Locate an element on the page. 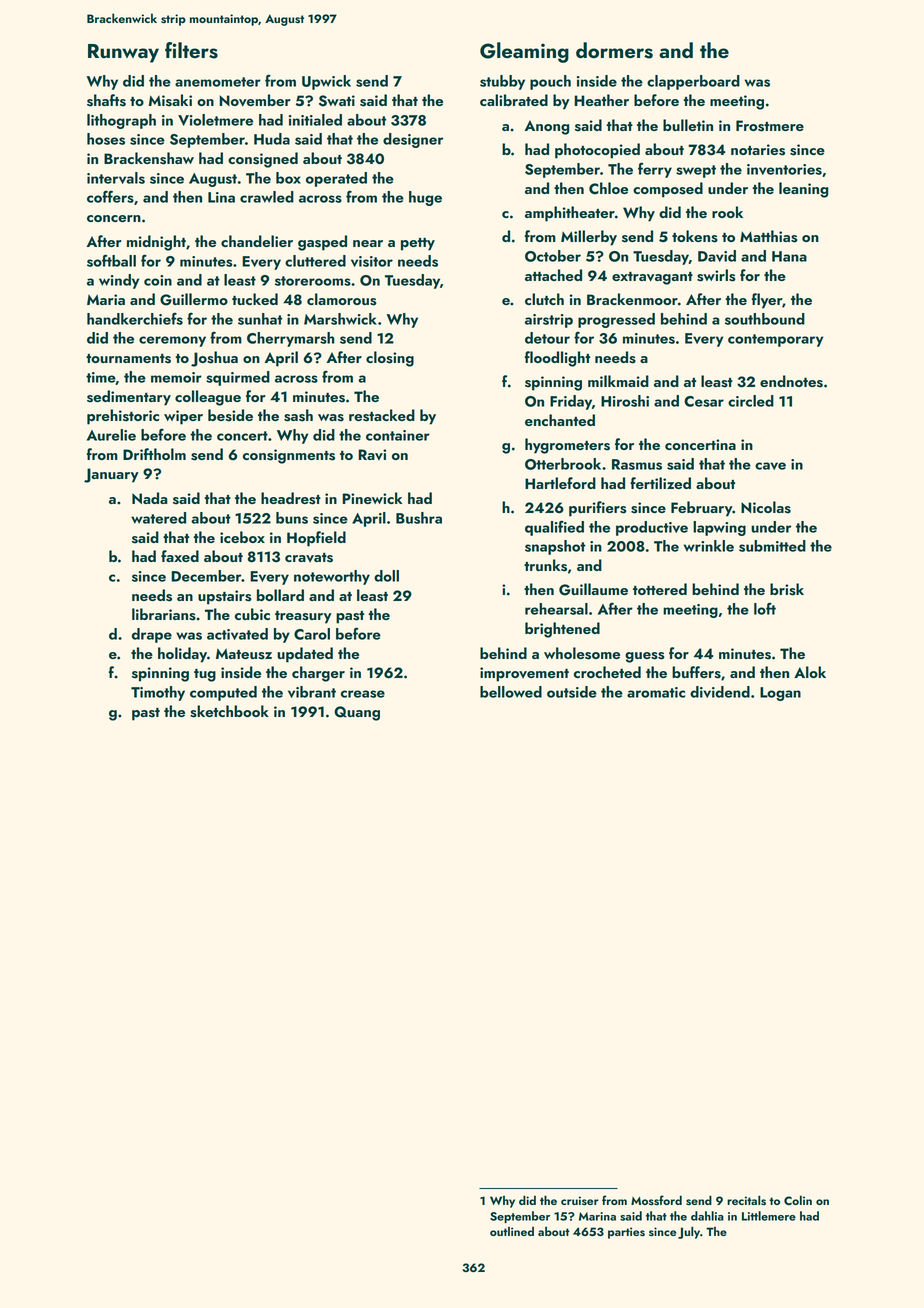  cruiser is located at coordinates (580, 1201).
